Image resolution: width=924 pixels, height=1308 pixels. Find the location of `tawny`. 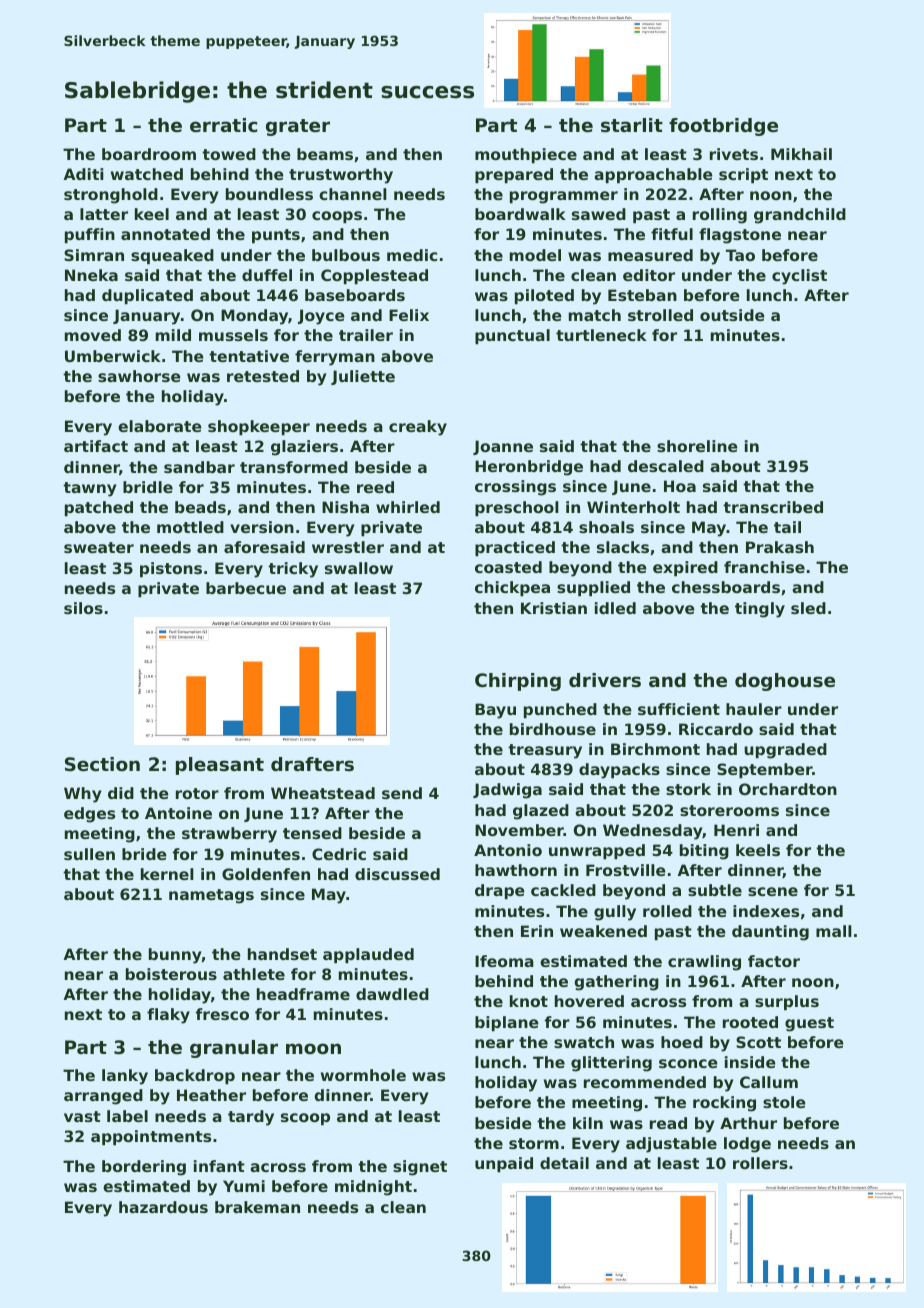

tawny is located at coordinates (89, 489).
